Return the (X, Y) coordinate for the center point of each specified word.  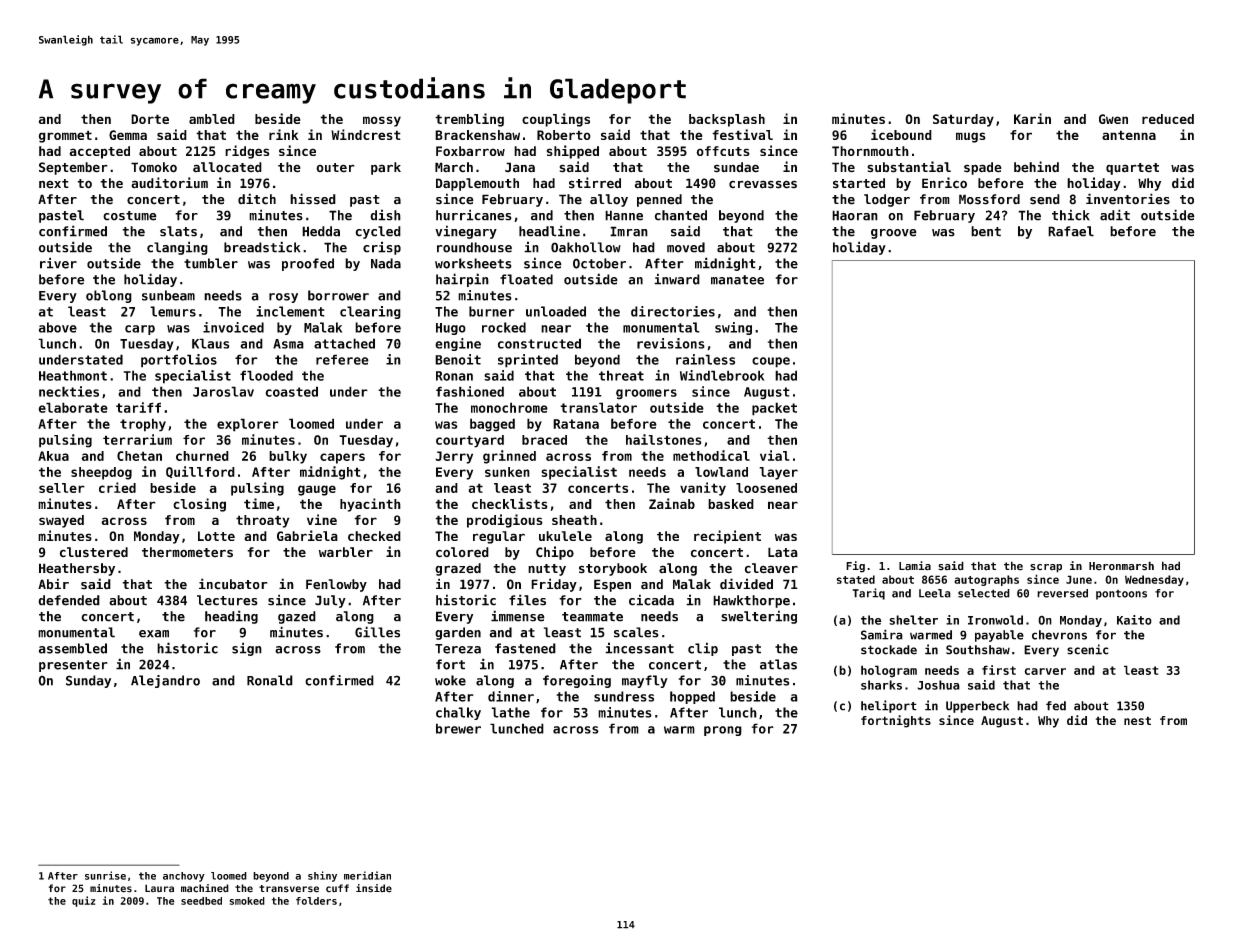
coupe (771, 362)
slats (178, 231)
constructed (539, 343)
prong (723, 731)
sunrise (105, 875)
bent (986, 231)
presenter (73, 666)
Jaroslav (223, 391)
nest (1137, 720)
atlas (778, 664)
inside (374, 888)
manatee (737, 280)
